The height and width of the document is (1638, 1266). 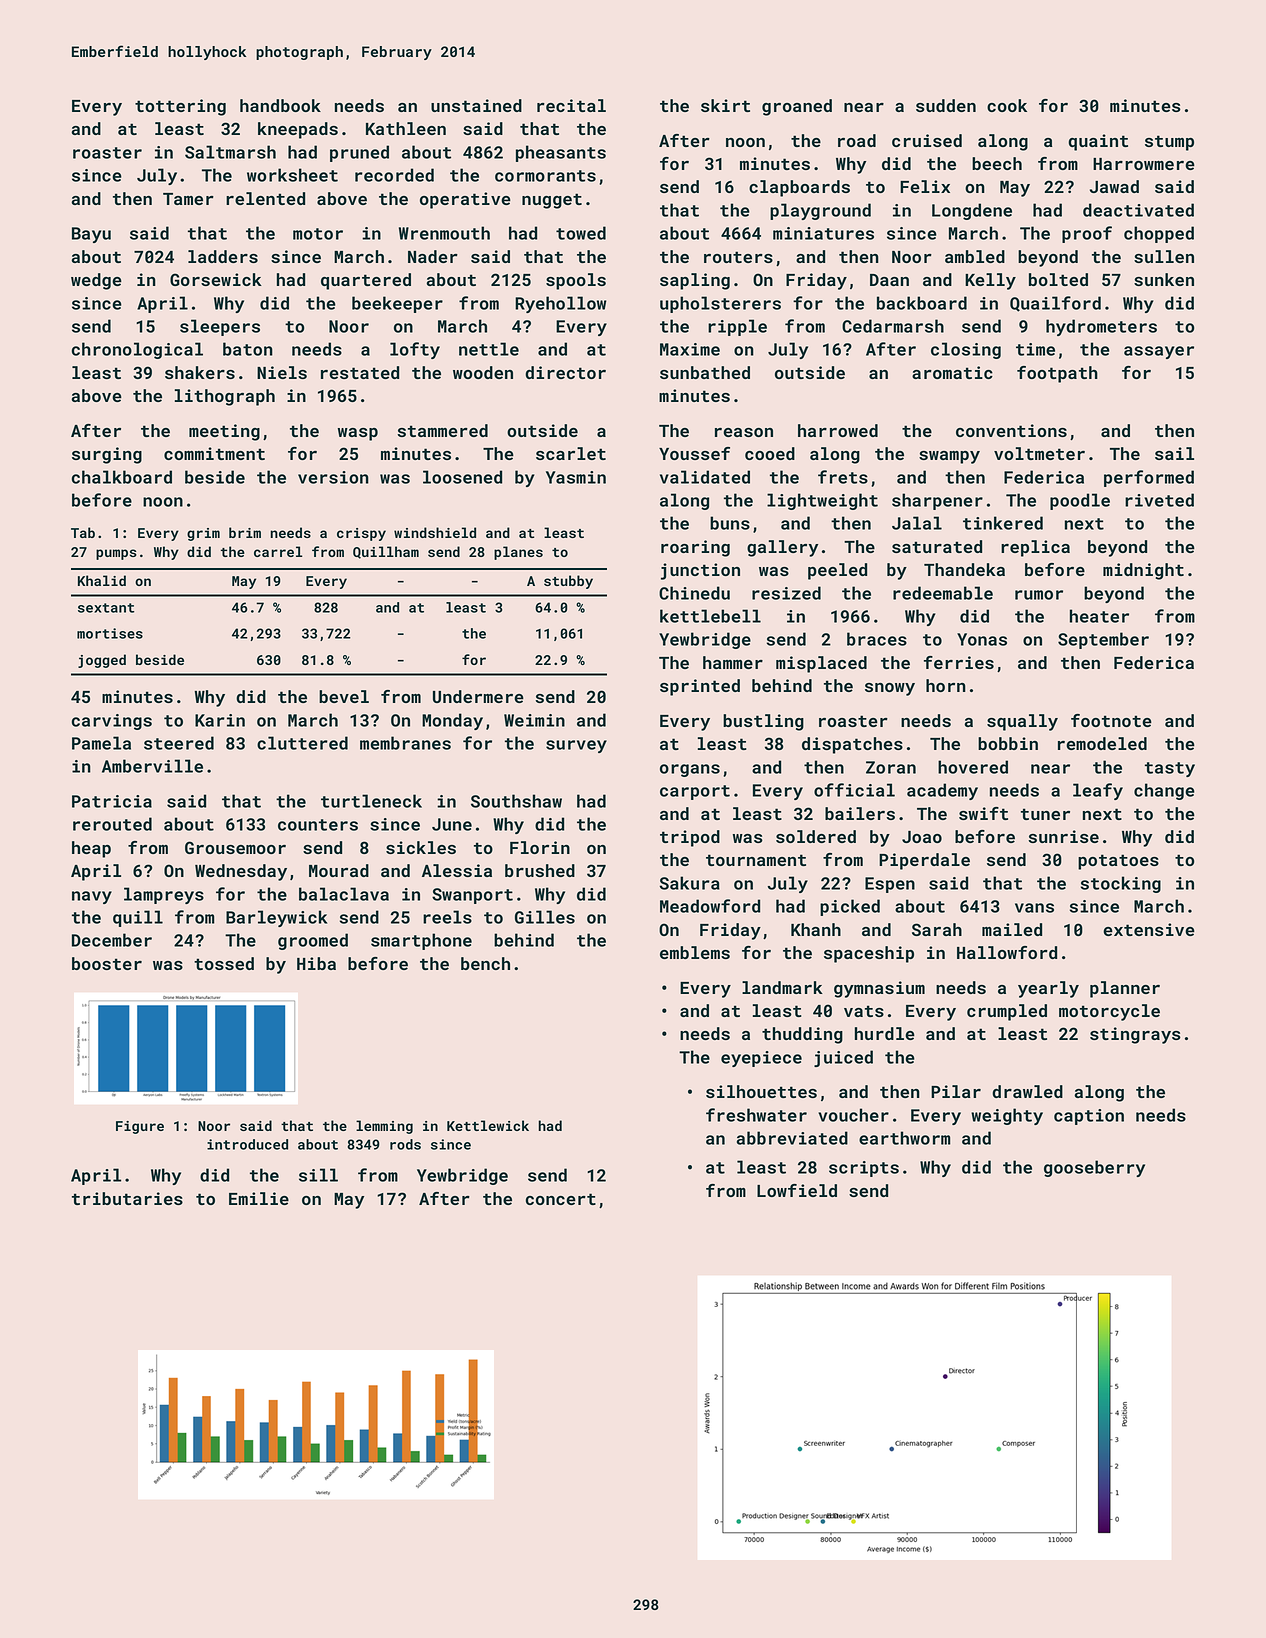 What do you see at coordinates (937, 929) in the document?
I see `Sarah` at bounding box center [937, 929].
